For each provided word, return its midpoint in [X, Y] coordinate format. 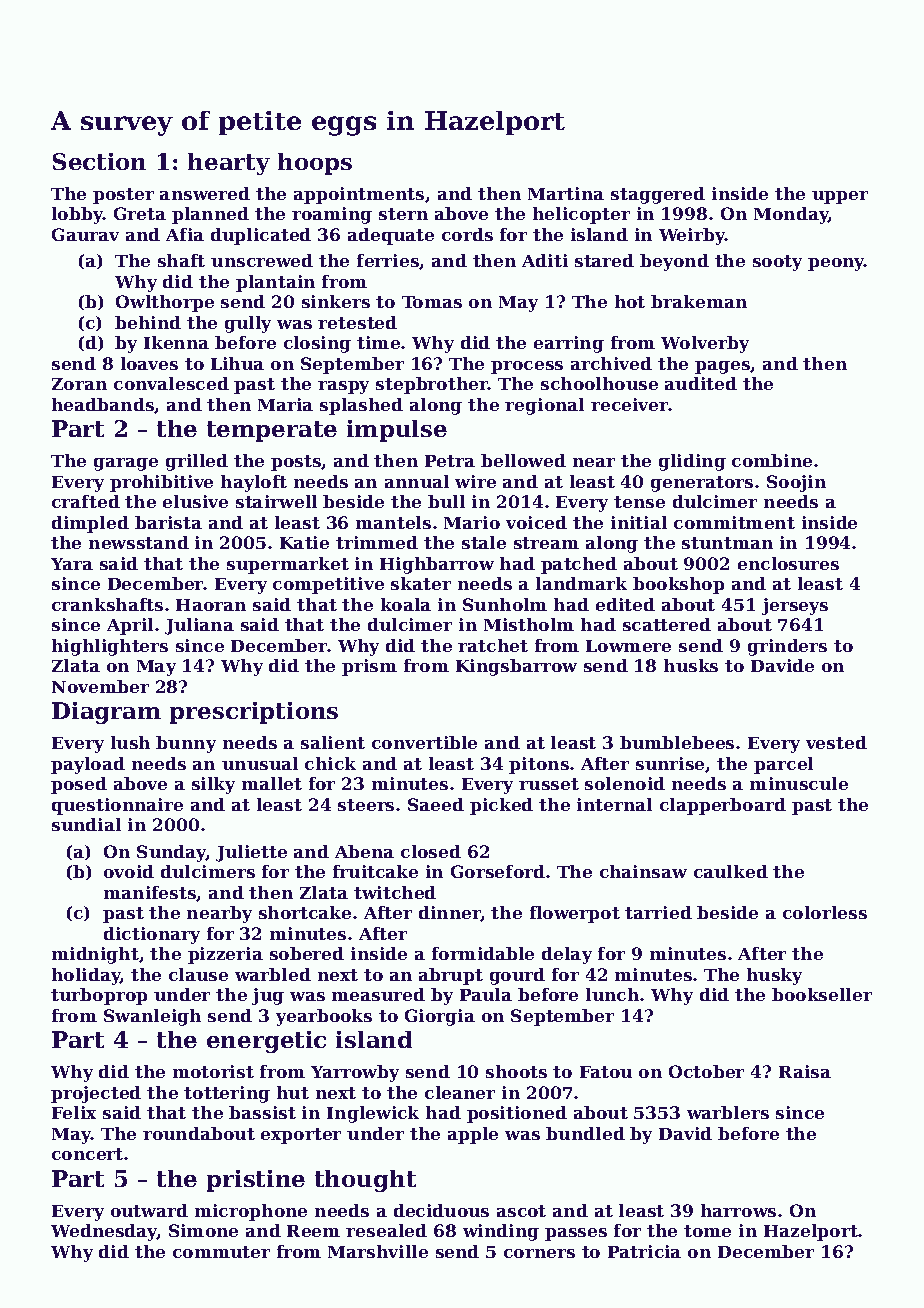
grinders [787, 647]
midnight [95, 955]
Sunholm [505, 604]
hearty [229, 164]
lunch [612, 994]
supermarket [288, 565]
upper [840, 197]
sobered [307, 953]
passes [576, 1234]
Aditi [545, 260]
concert [87, 1154]
